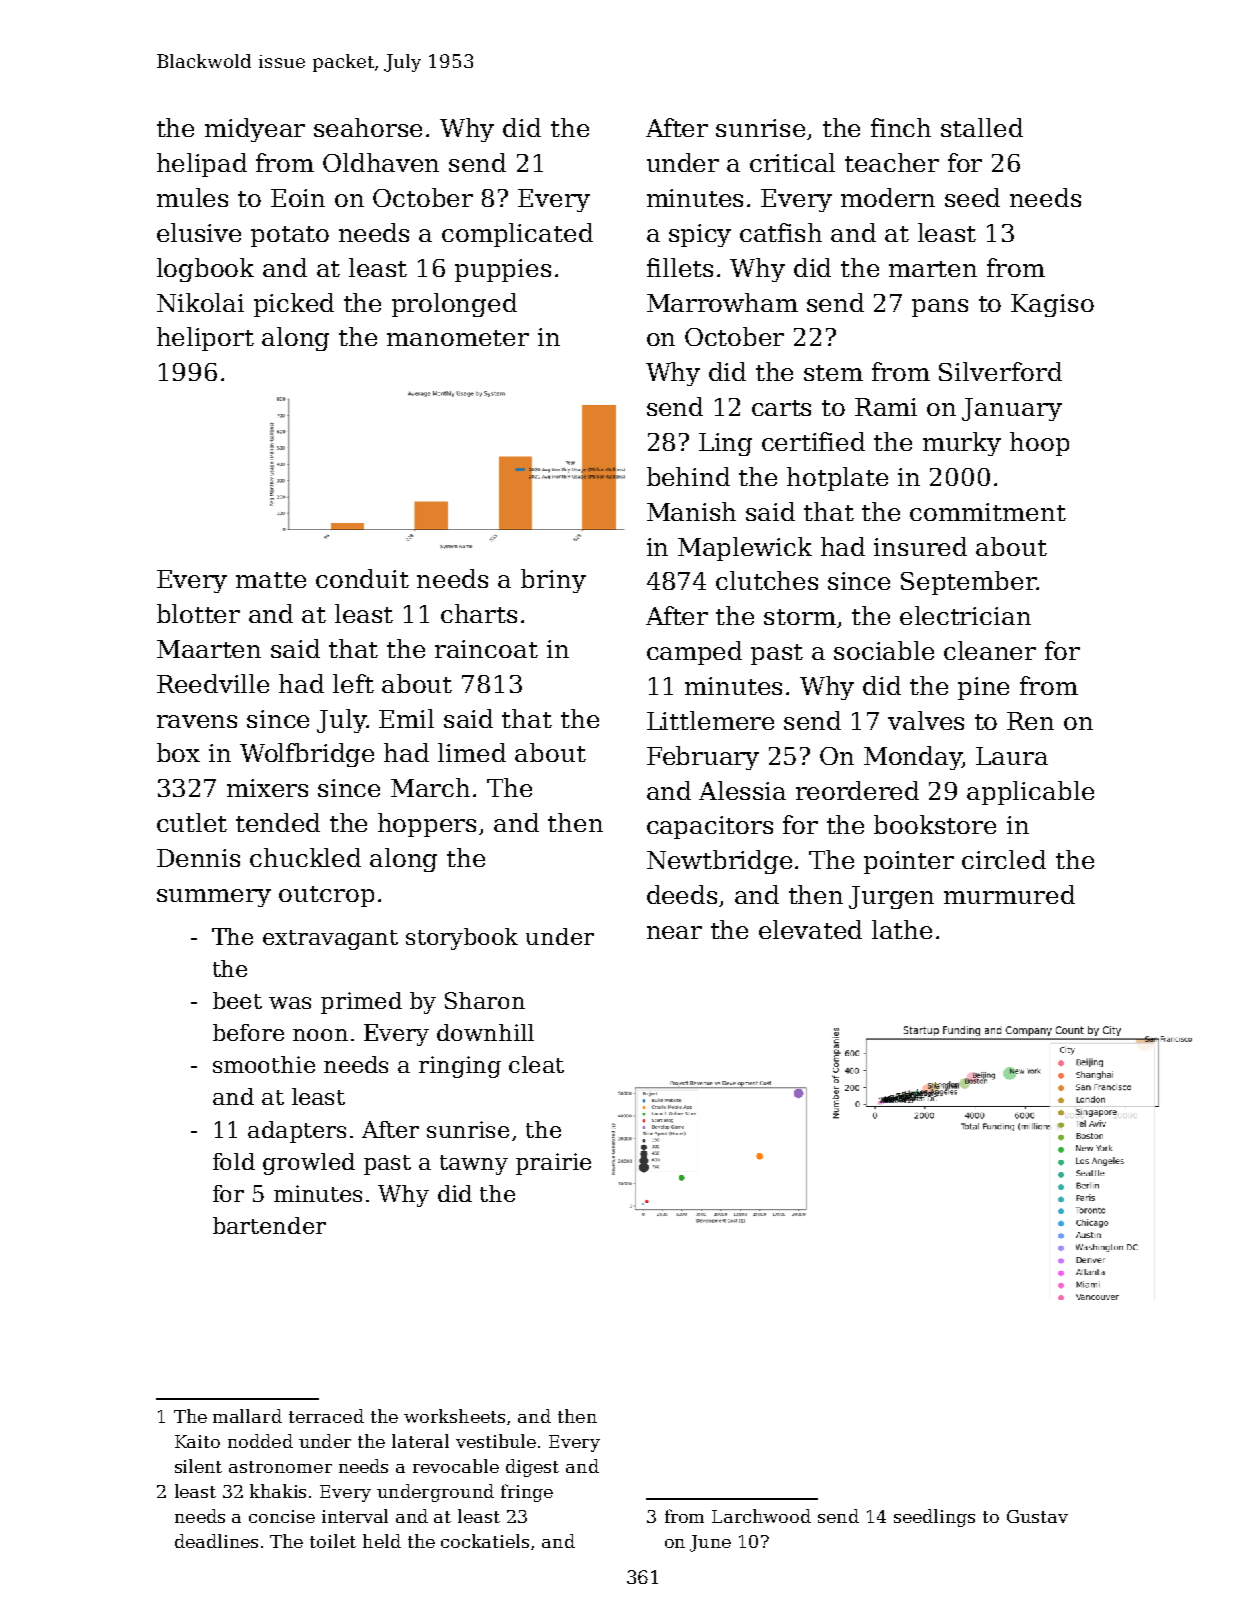 The image size is (1252, 1620). Describe the element at coordinates (290, 236) in the screenshot. I see `potato` at that location.
